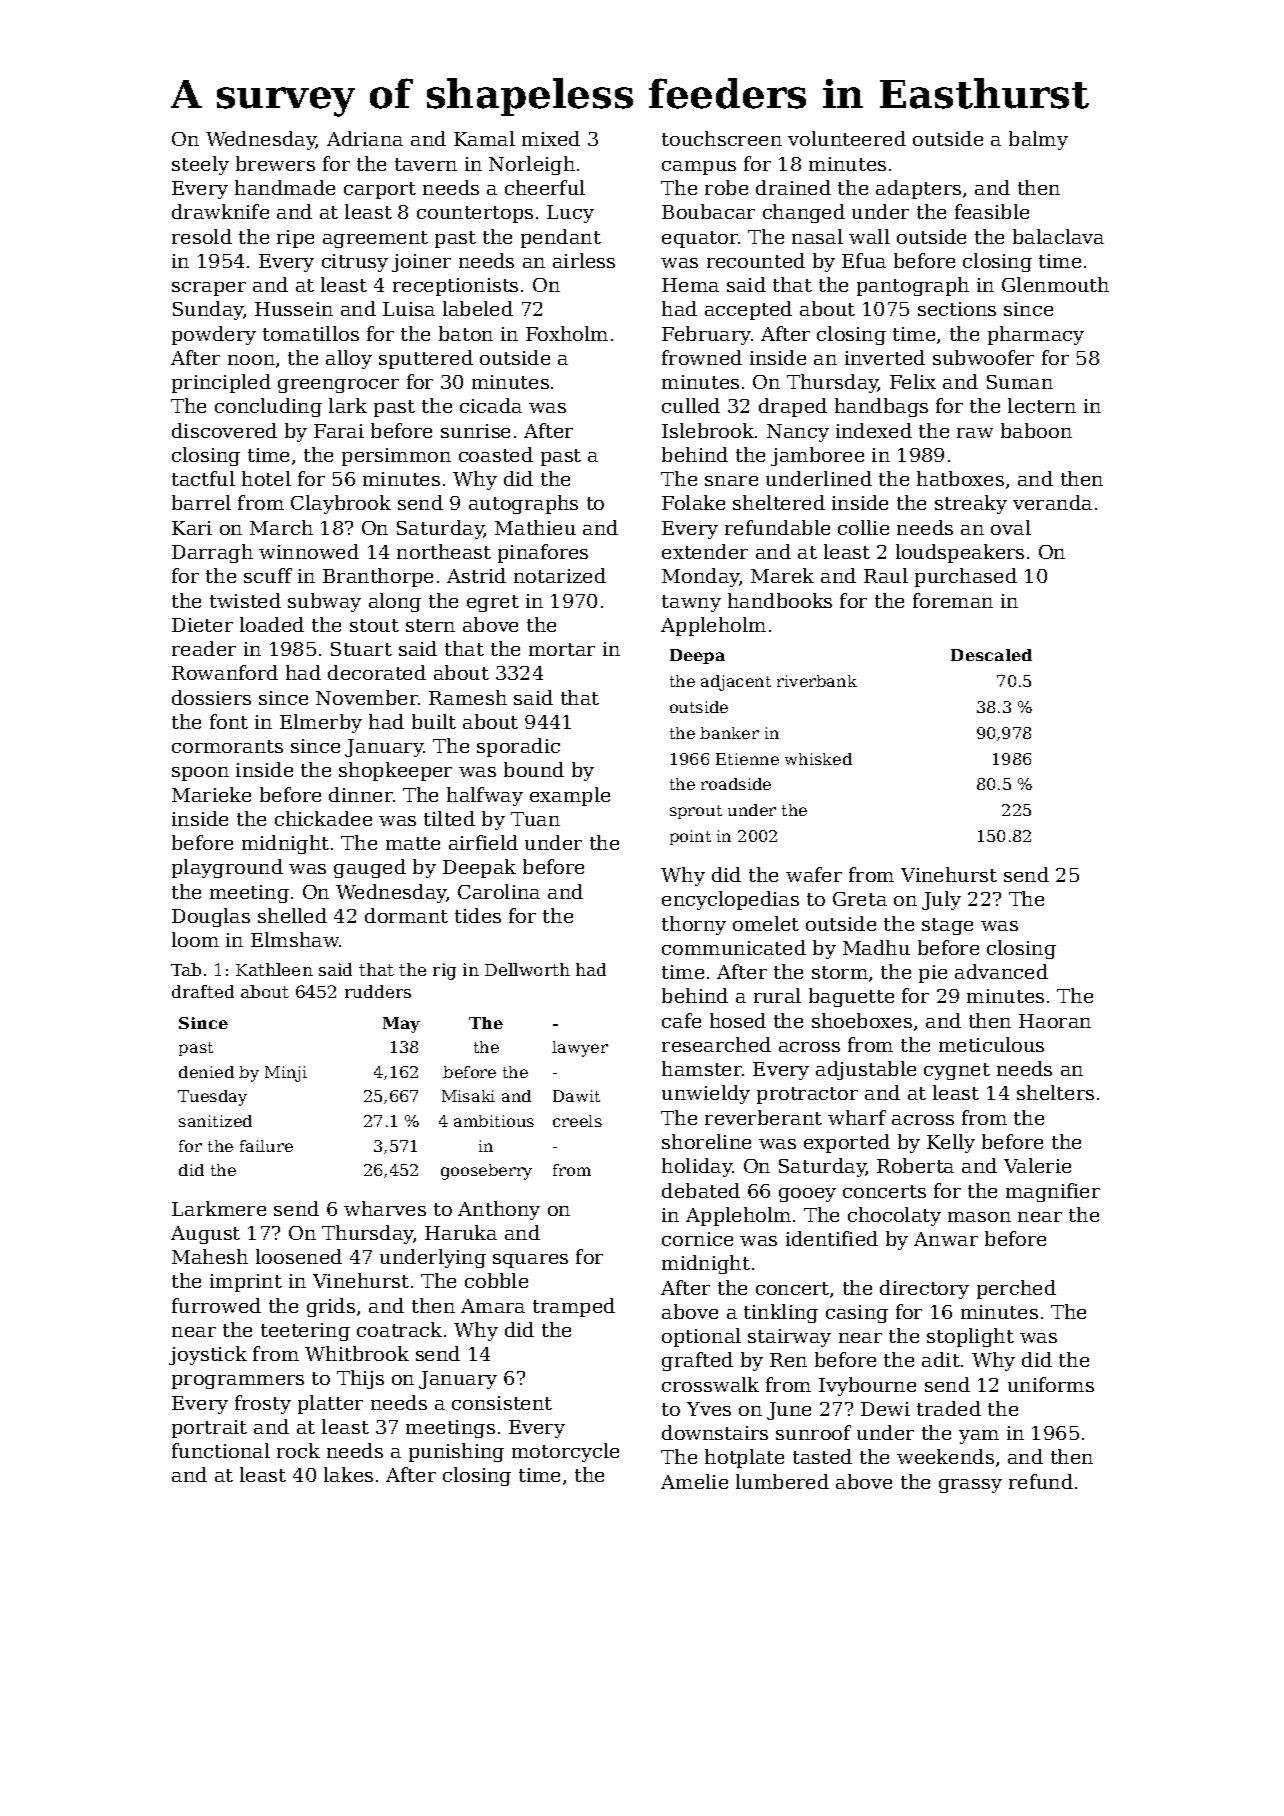 The image size is (1284, 1816). I want to click on November, so click(367, 697).
